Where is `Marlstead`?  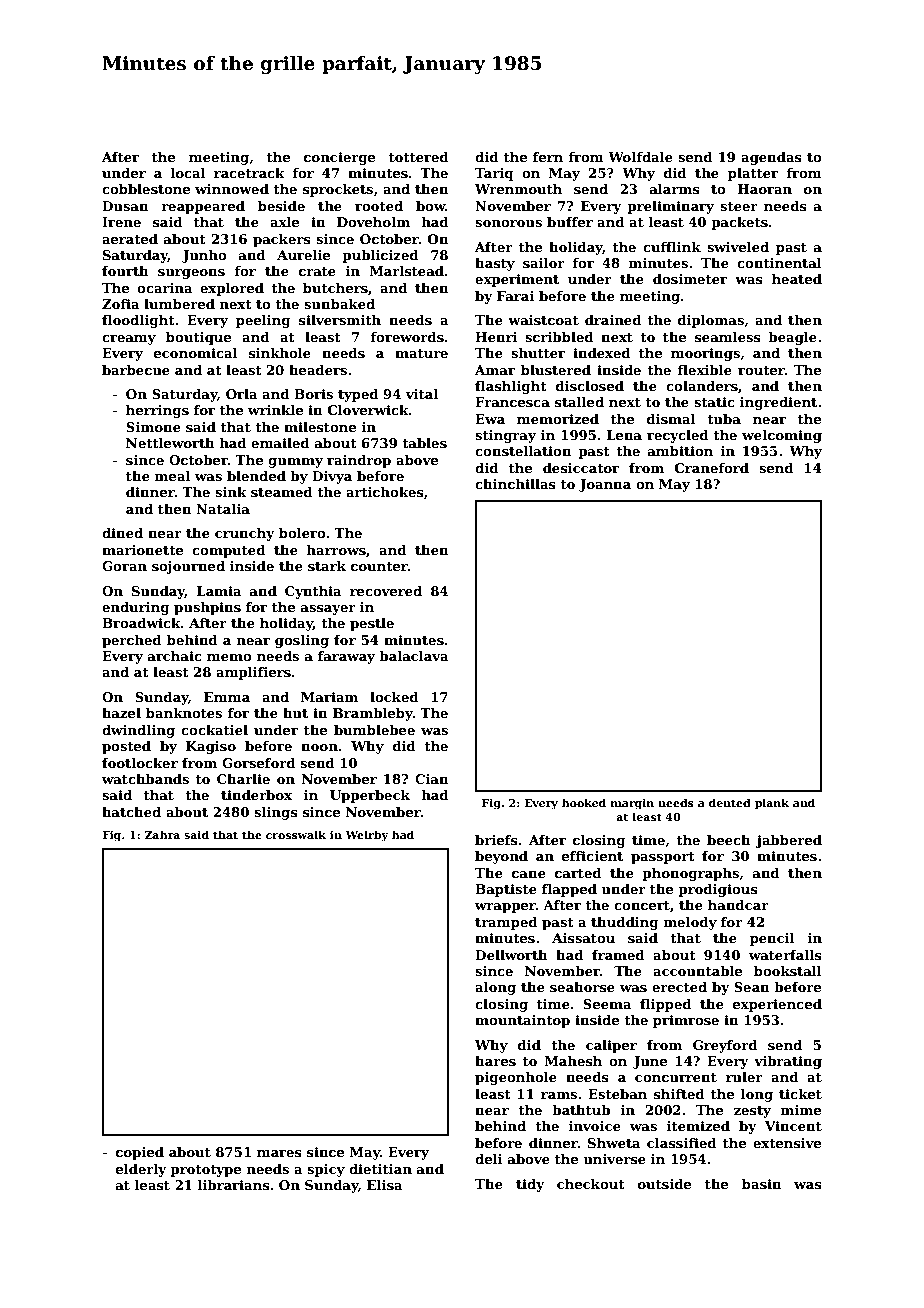 Marlstead is located at coordinates (407, 271).
